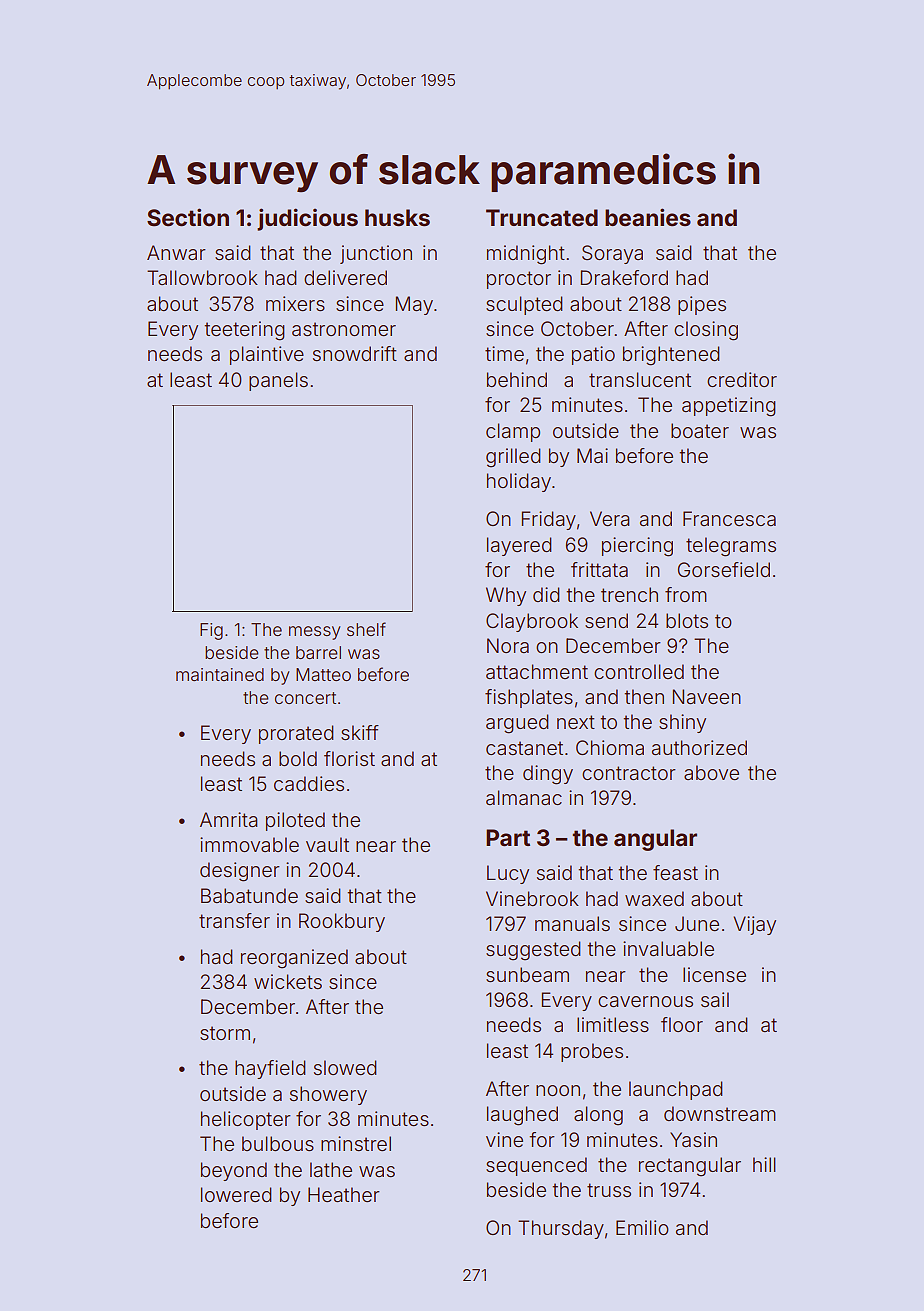  What do you see at coordinates (527, 974) in the document?
I see `sunbeam` at bounding box center [527, 974].
